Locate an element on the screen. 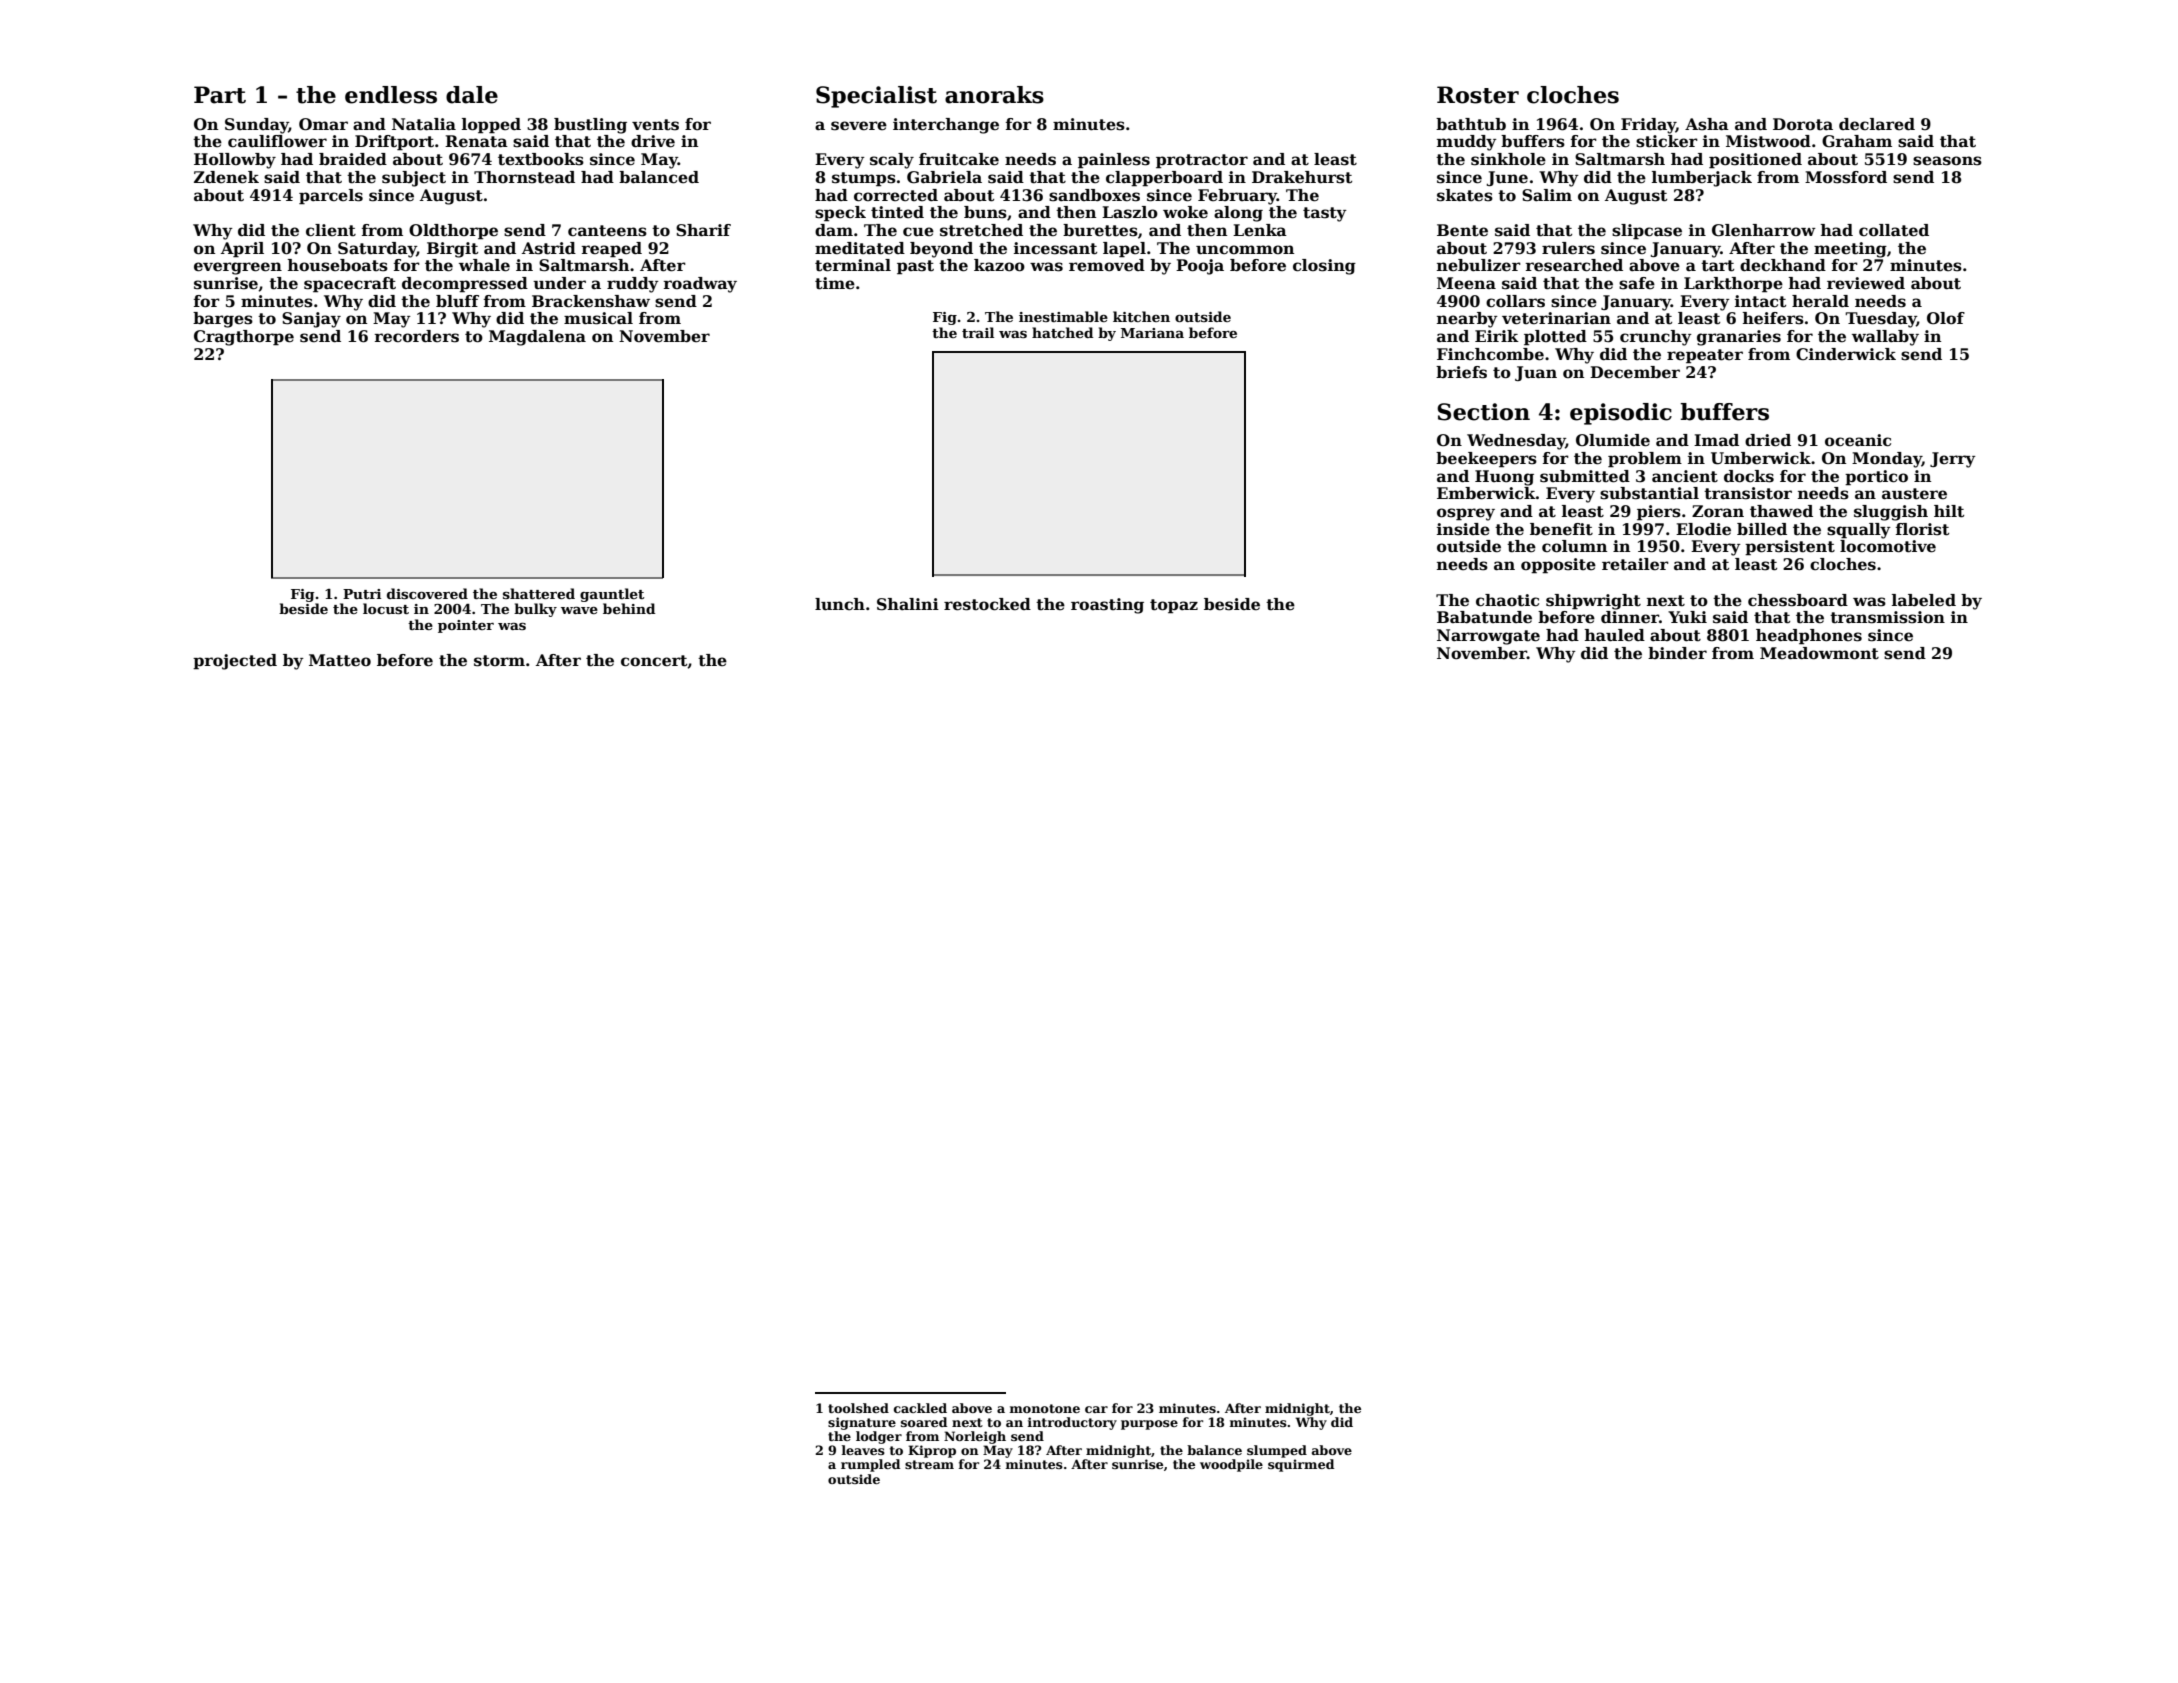 The height and width of the screenshot is (1683, 2178). repeater is located at coordinates (1705, 356).
